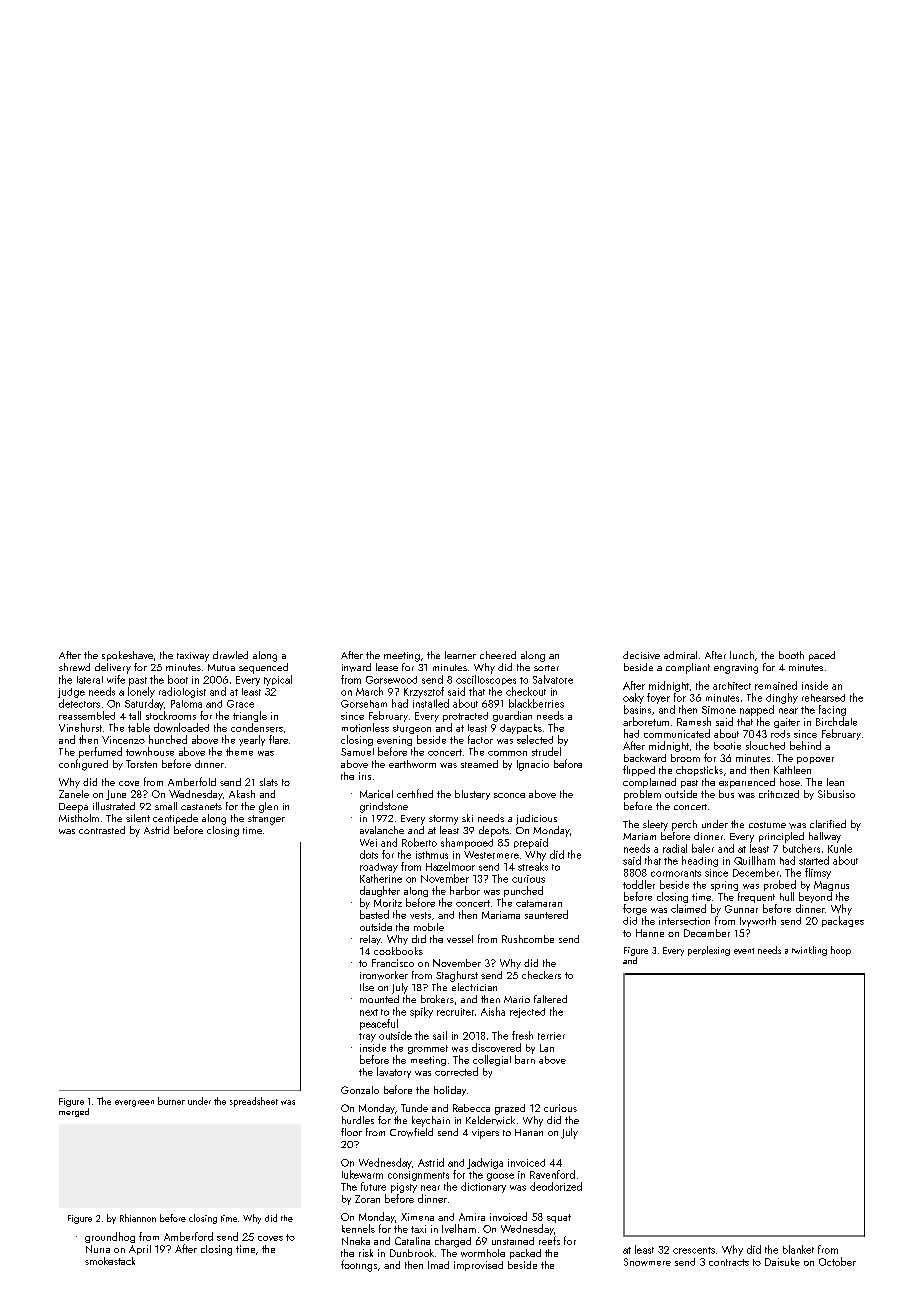  I want to click on Quillham, so click(754, 860).
